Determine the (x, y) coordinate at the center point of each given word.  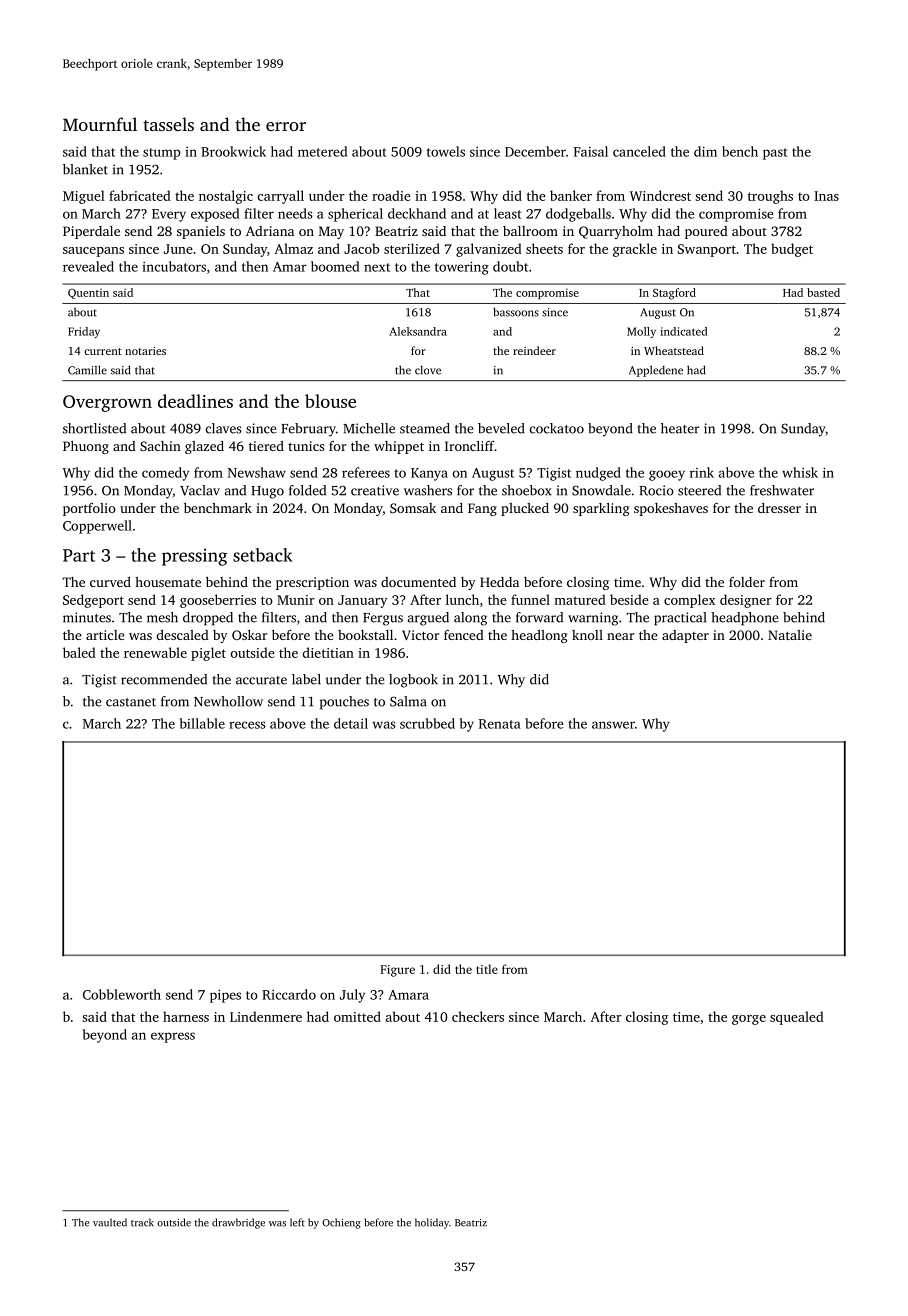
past (775, 154)
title (487, 969)
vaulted (110, 1222)
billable (202, 723)
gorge (749, 1020)
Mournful (100, 124)
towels (446, 151)
